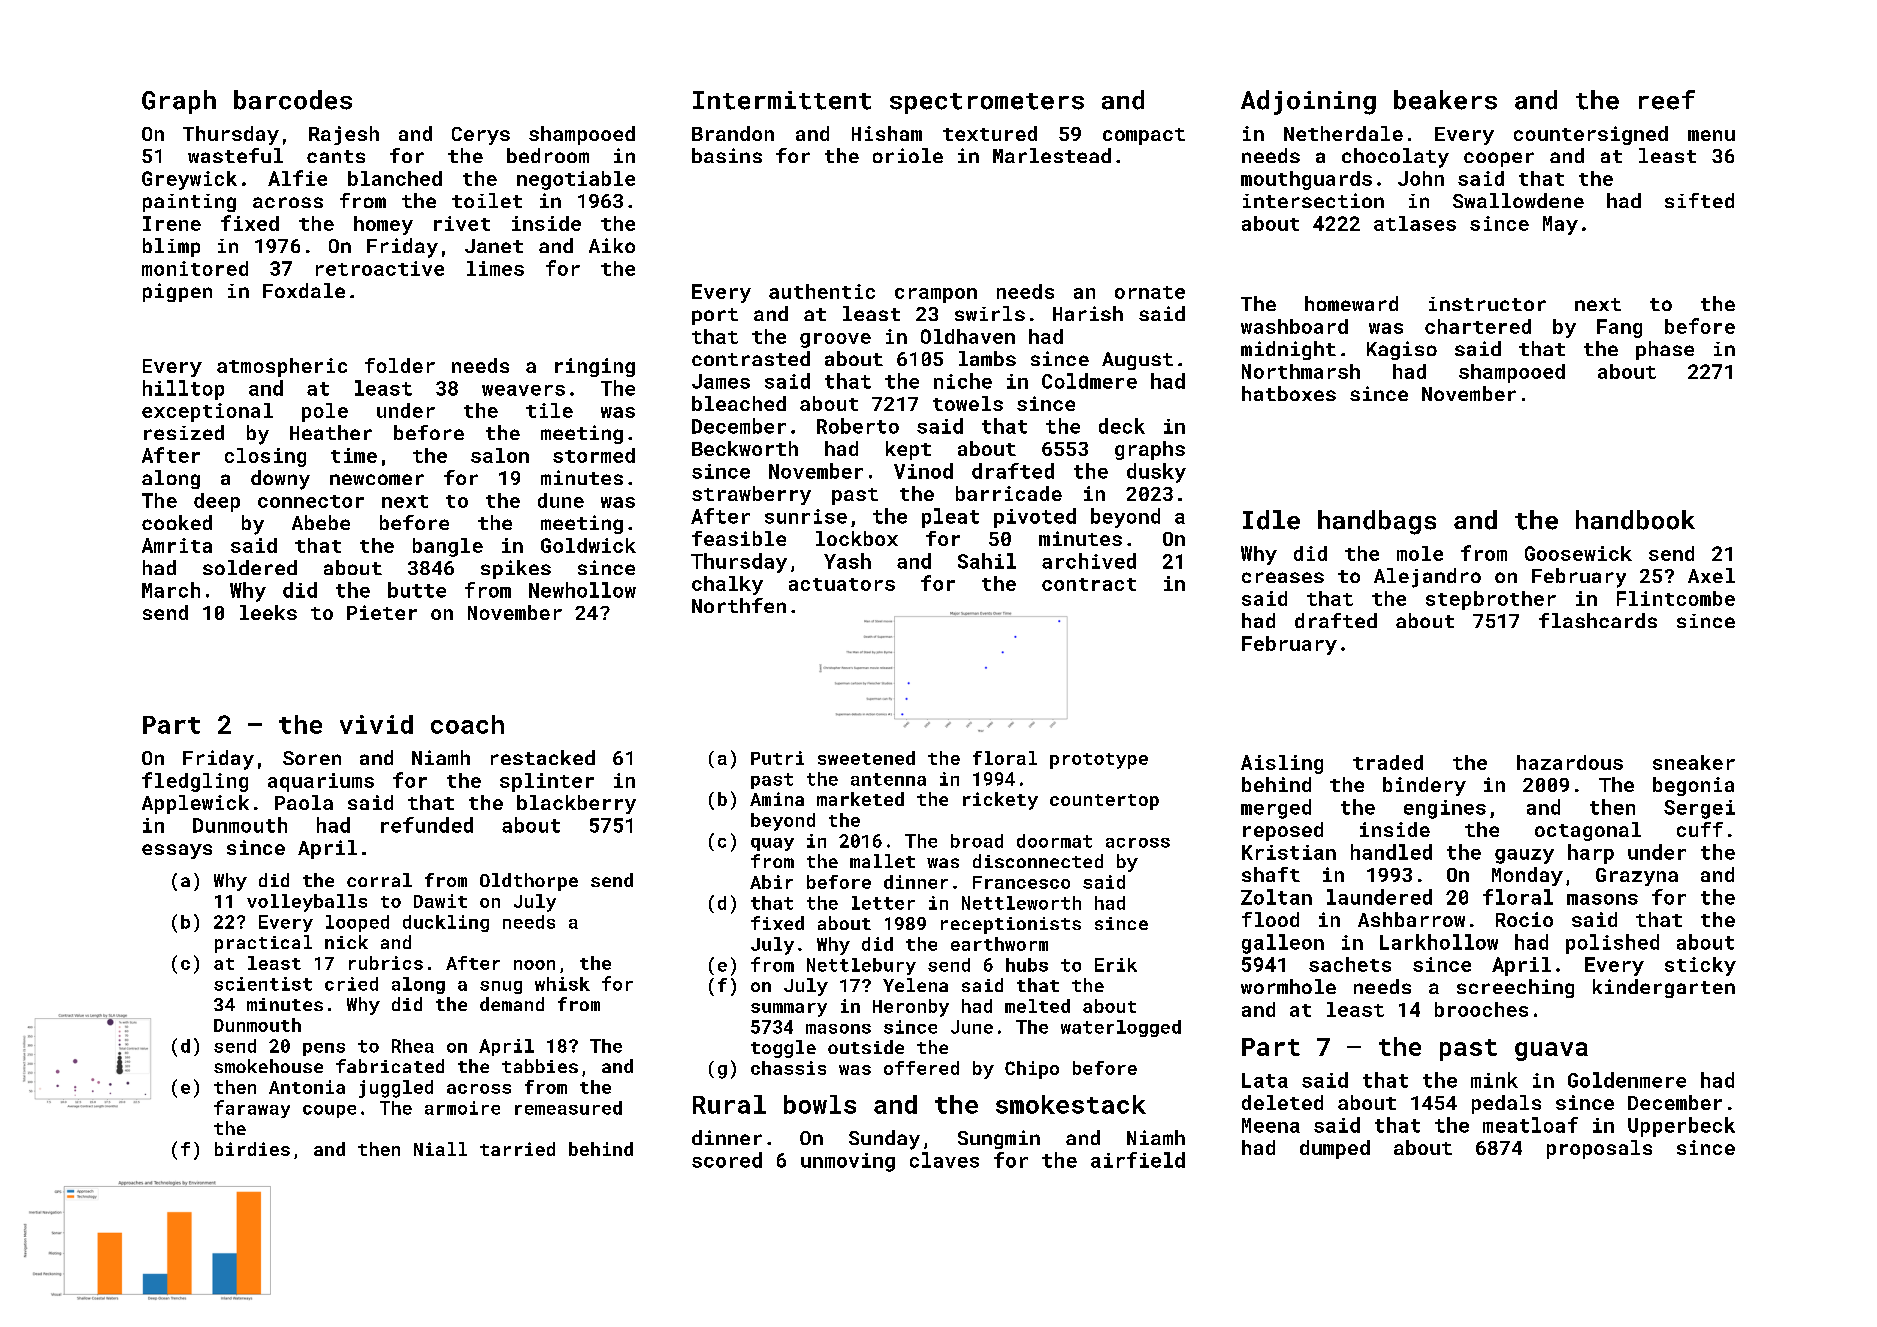 The width and height of the image is (1877, 1327). What do you see at coordinates (999, 1139) in the image?
I see `Sungmin` at bounding box center [999, 1139].
